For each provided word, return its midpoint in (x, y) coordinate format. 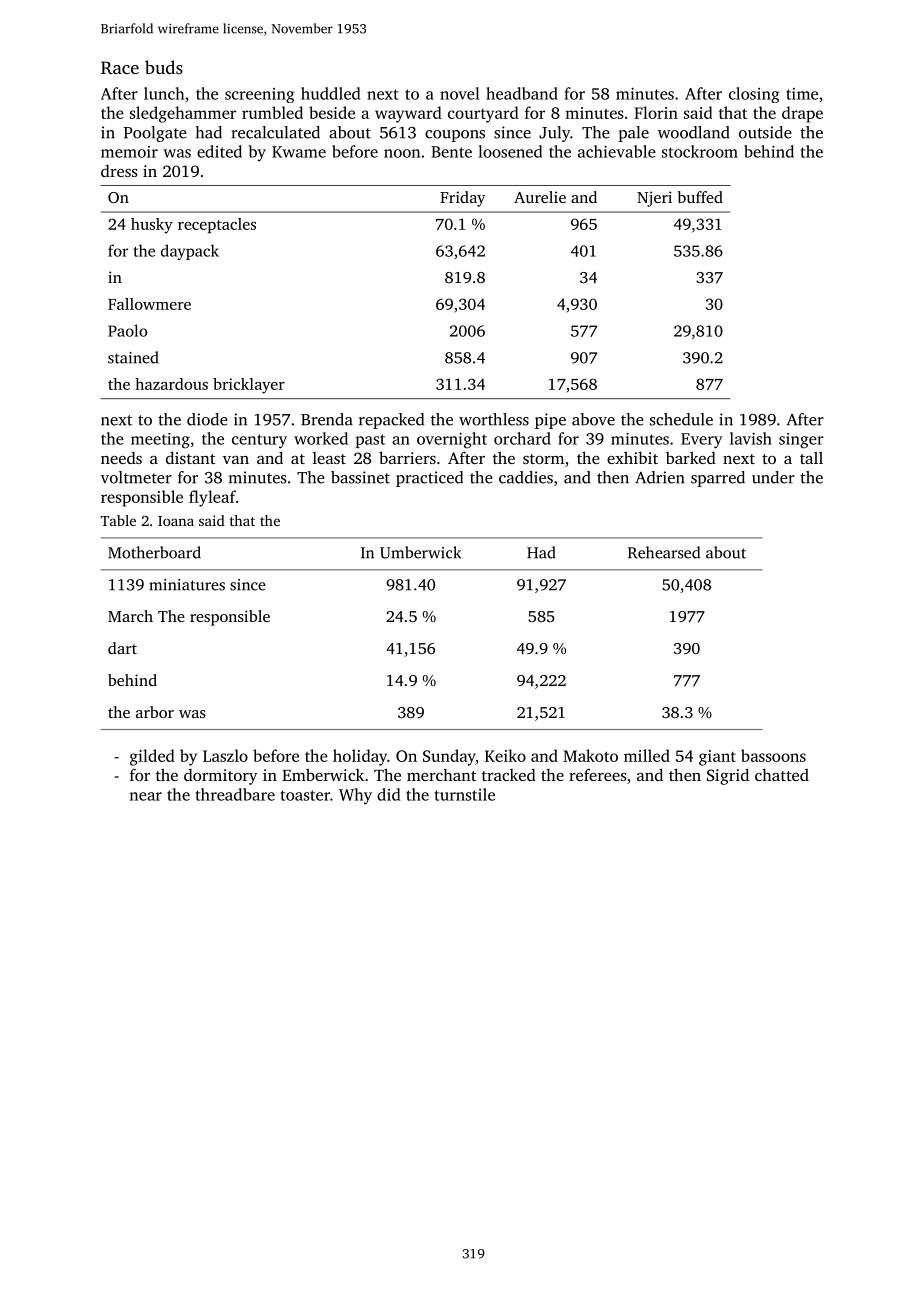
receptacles (217, 226)
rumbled (272, 112)
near (146, 796)
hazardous (171, 384)
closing (754, 95)
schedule (681, 419)
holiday (360, 757)
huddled (330, 93)
